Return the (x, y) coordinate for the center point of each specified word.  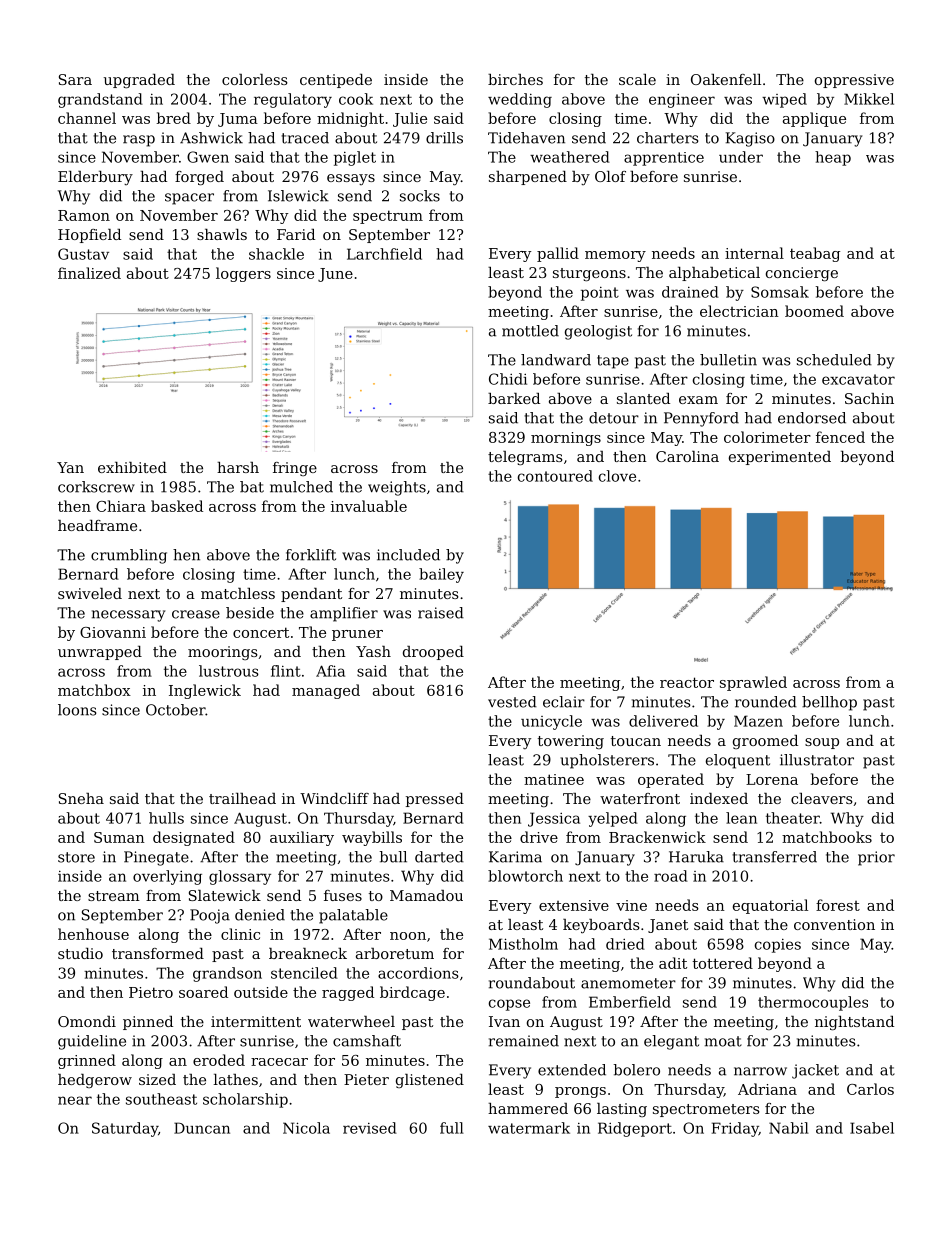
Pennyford (701, 419)
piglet (355, 158)
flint (286, 671)
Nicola (306, 1128)
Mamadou (426, 895)
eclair (564, 702)
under (741, 157)
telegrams (525, 458)
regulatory (293, 100)
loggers (243, 274)
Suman (119, 837)
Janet (668, 926)
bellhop (829, 703)
